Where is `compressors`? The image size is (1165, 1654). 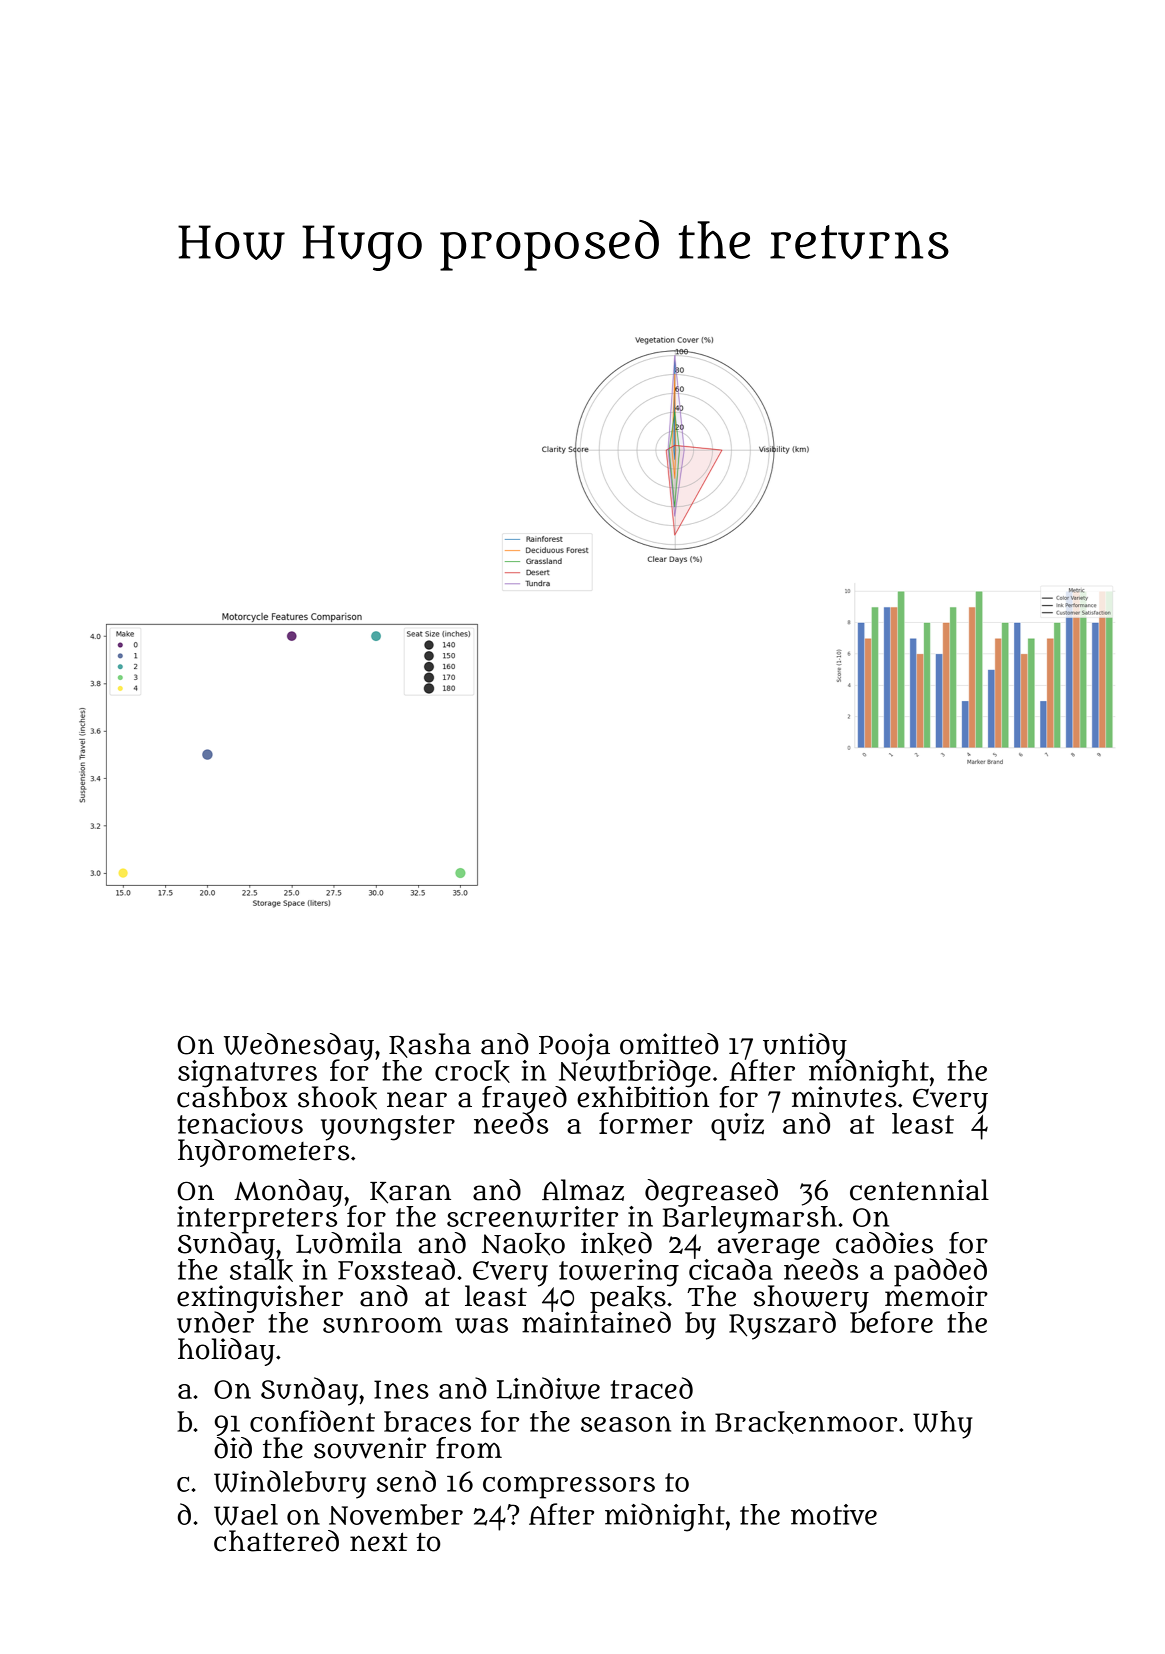 compressors is located at coordinates (569, 1487).
